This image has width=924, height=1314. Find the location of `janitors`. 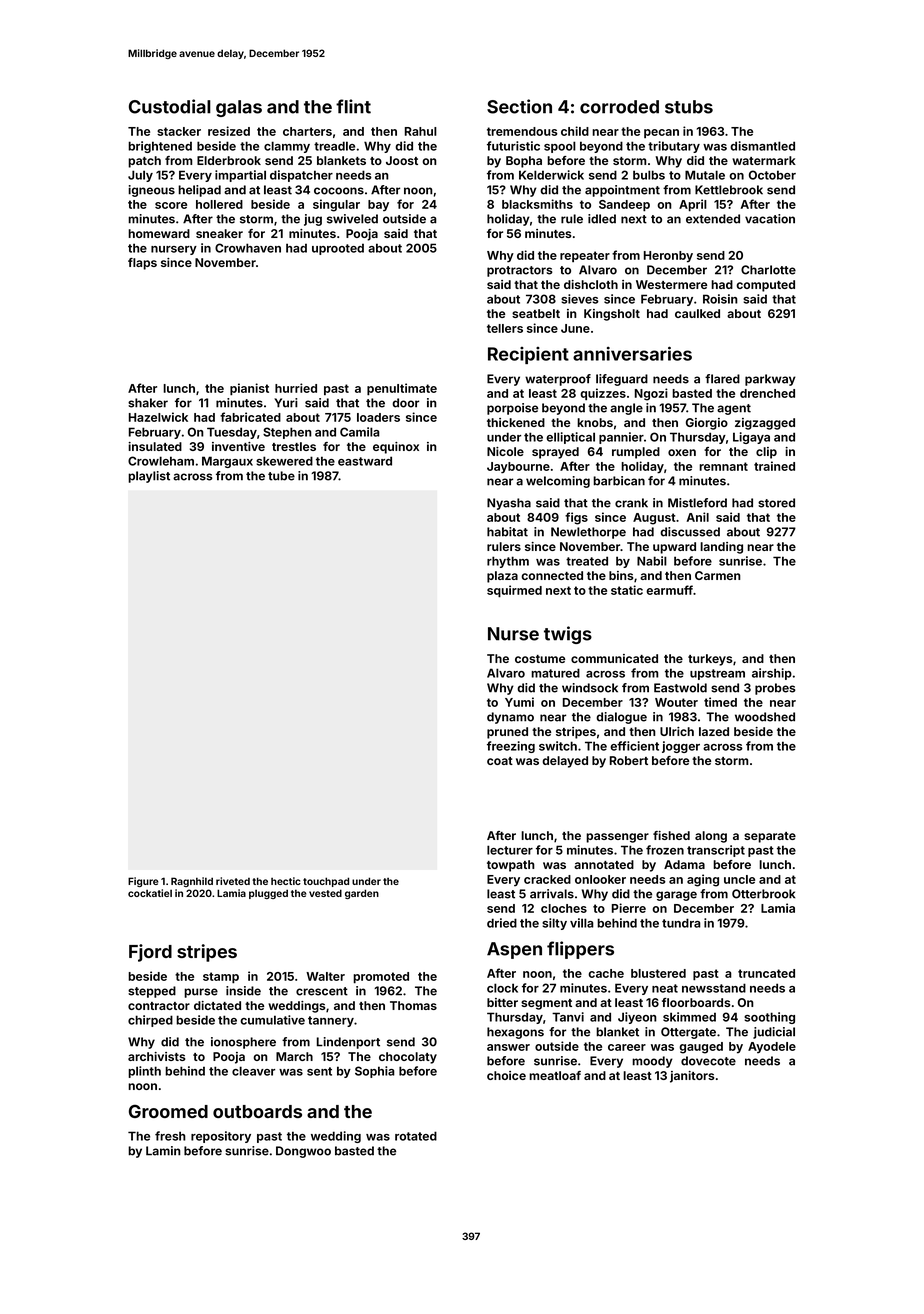

janitors is located at coordinates (692, 1077).
